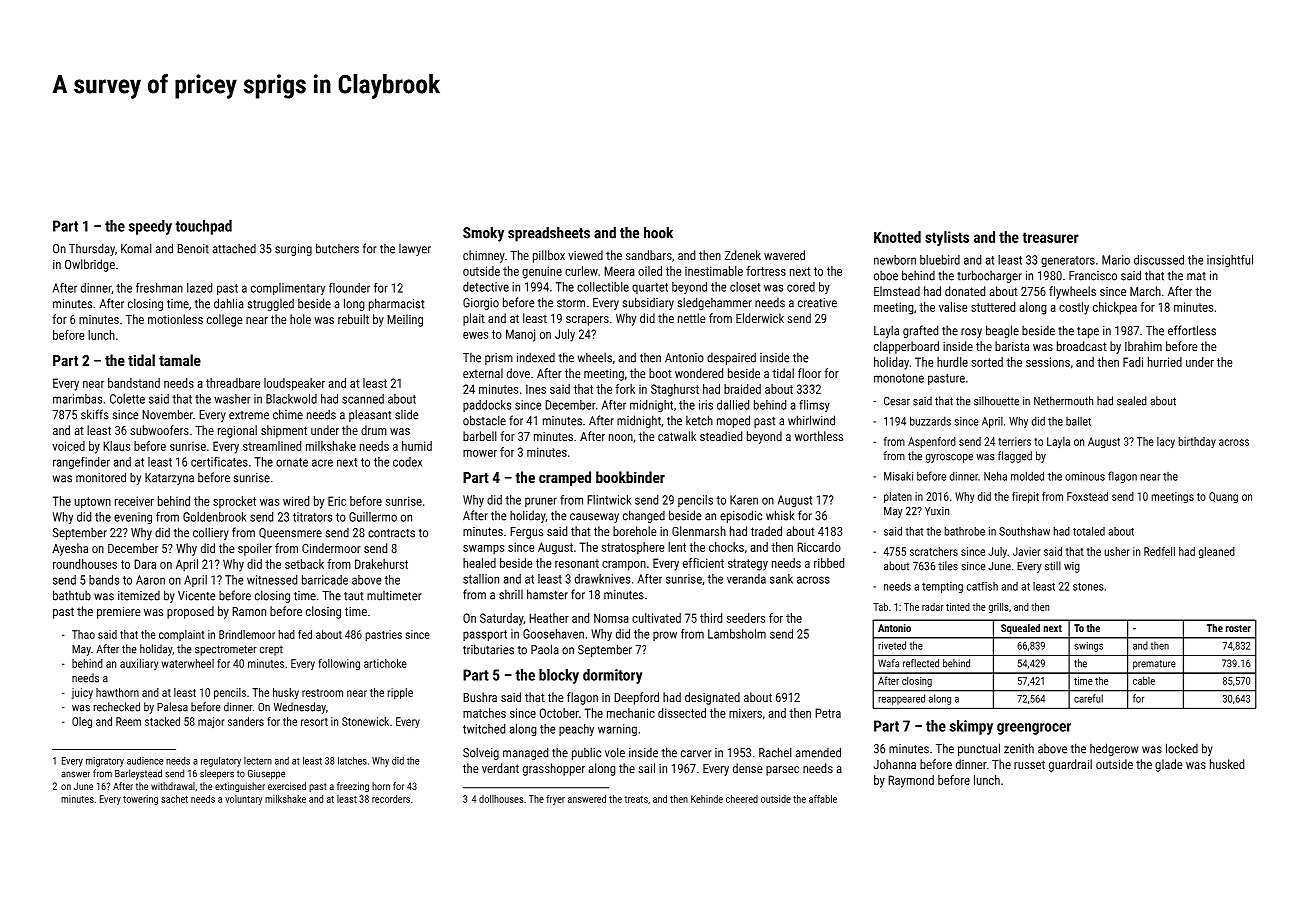  What do you see at coordinates (162, 721) in the image?
I see `stacked` at bounding box center [162, 721].
